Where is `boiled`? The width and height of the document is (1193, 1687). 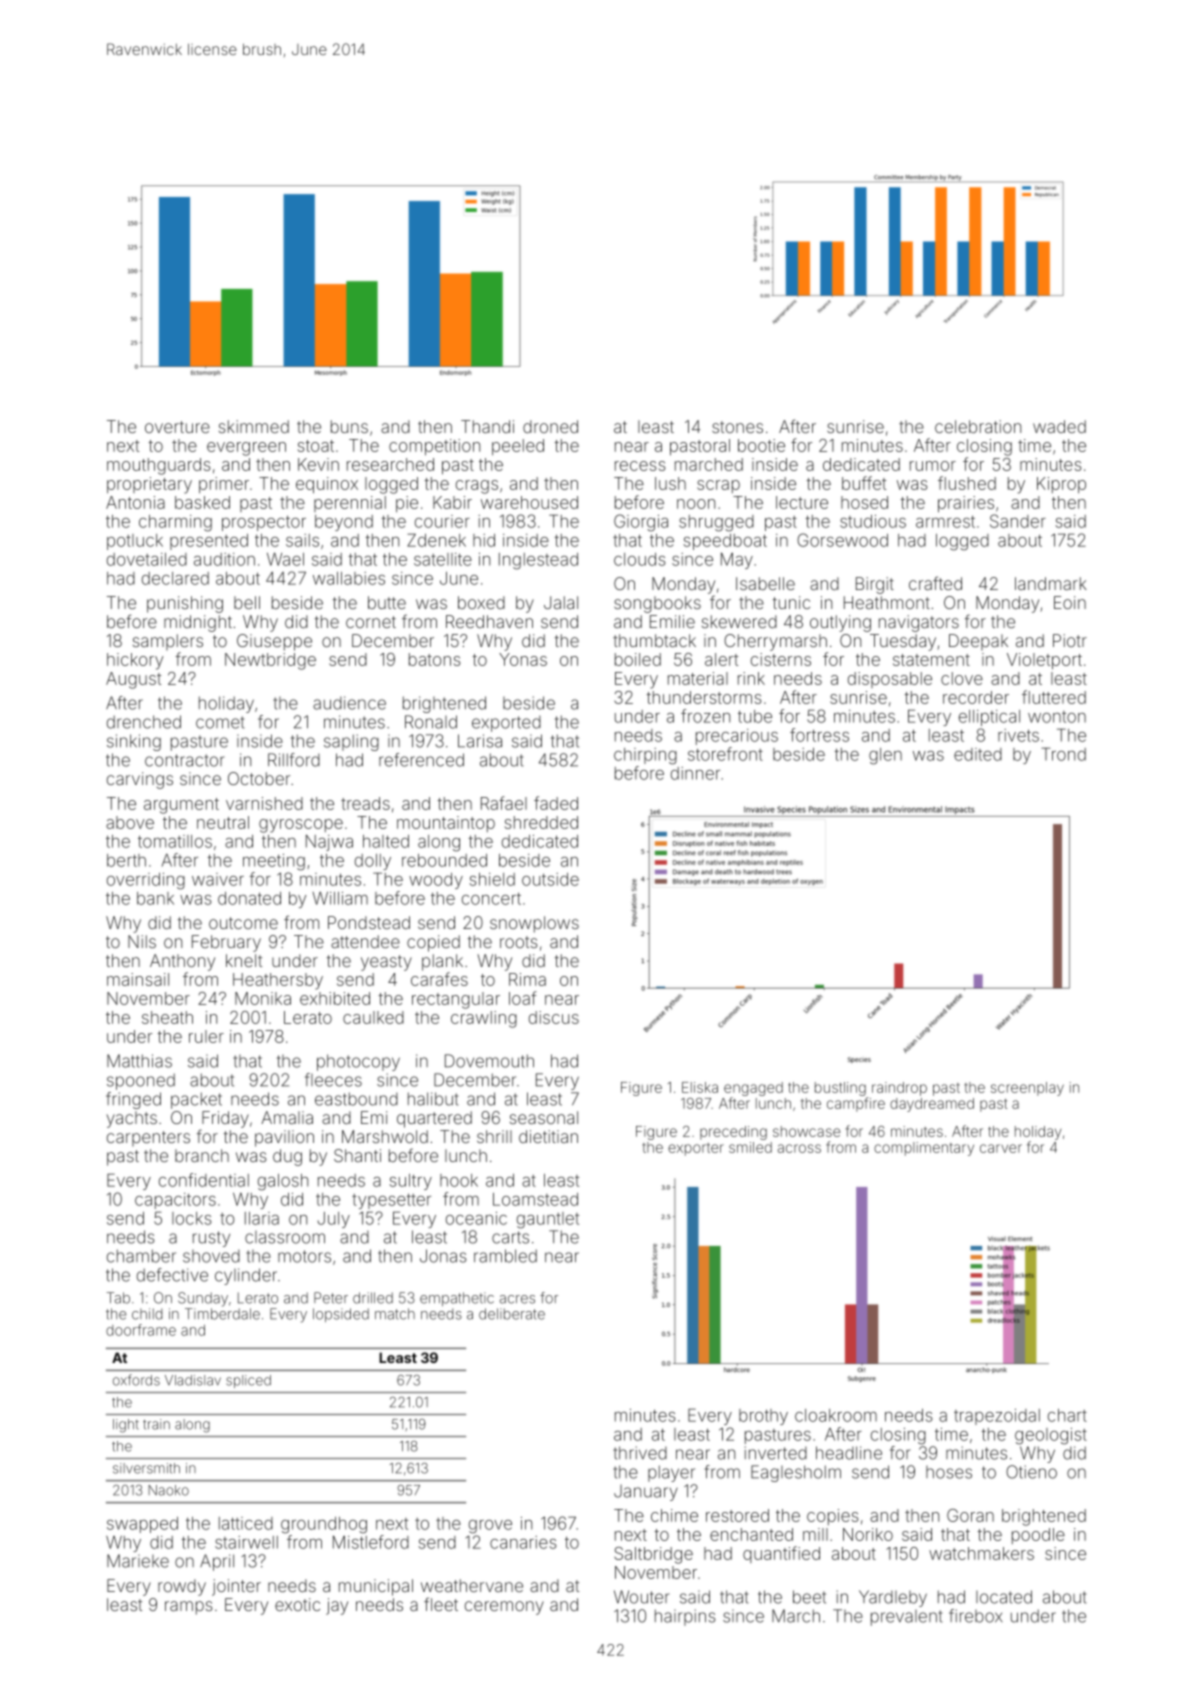 boiled is located at coordinates (638, 659).
